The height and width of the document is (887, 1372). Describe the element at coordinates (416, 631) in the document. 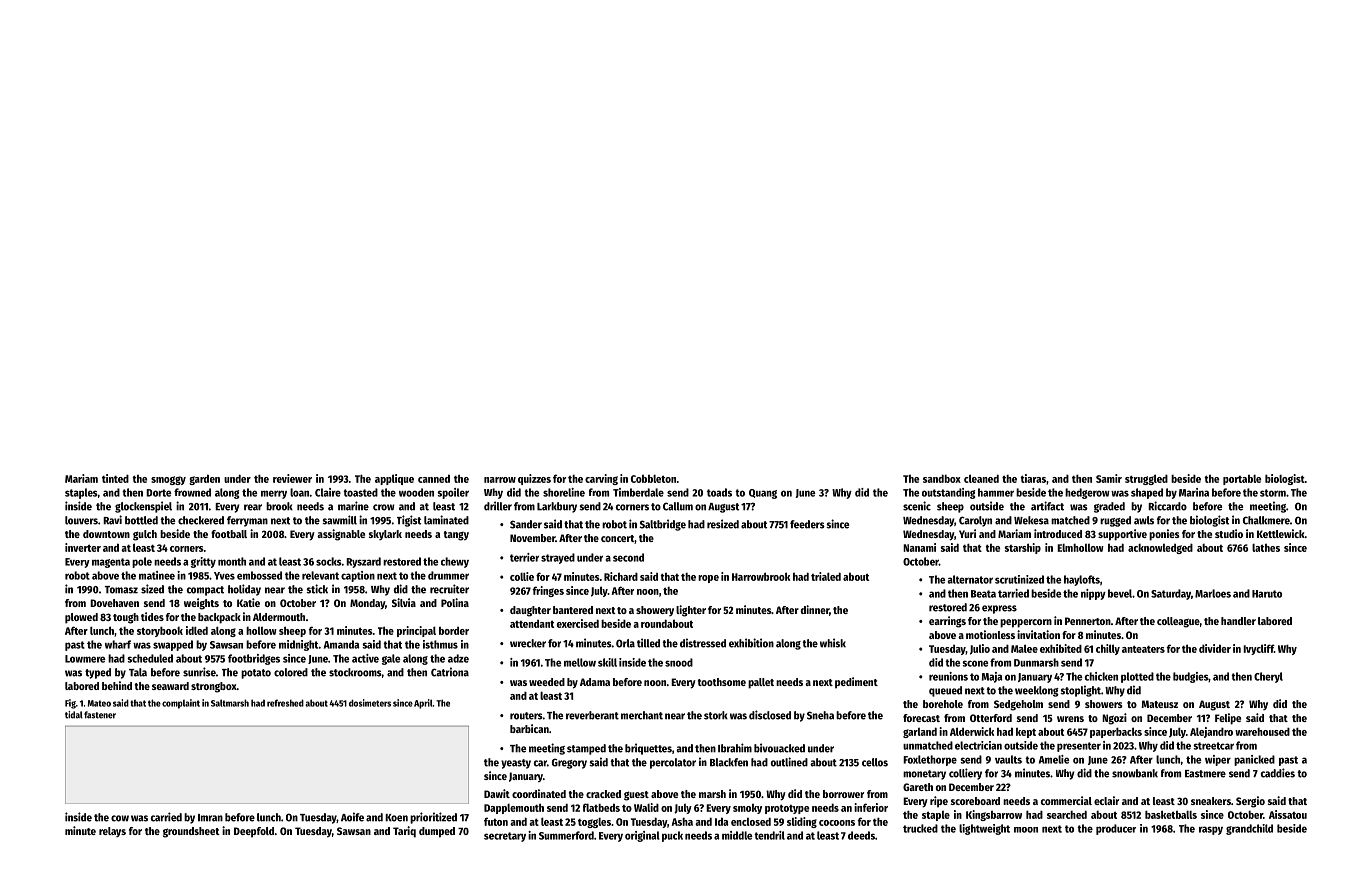

I see `principal` at that location.
